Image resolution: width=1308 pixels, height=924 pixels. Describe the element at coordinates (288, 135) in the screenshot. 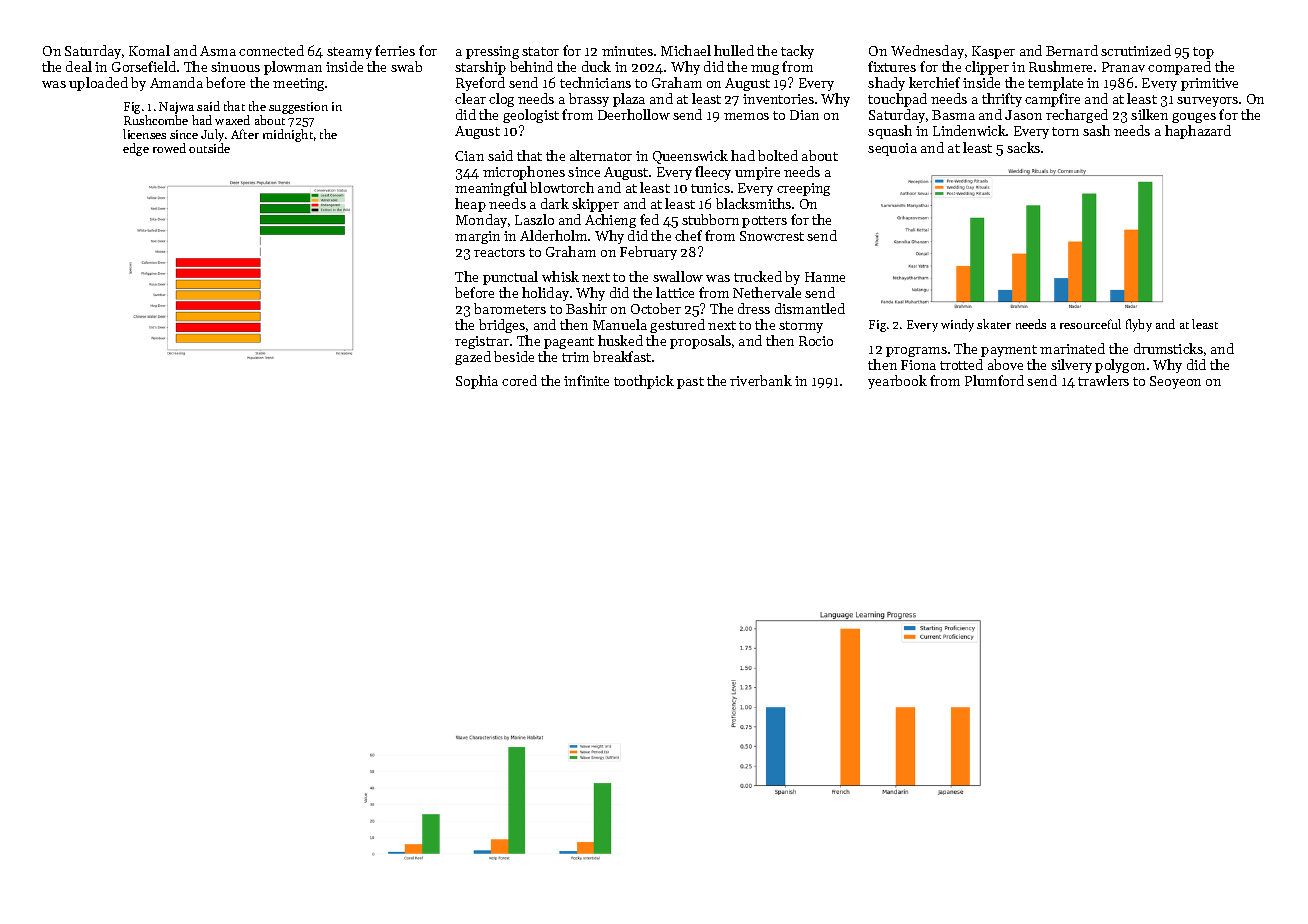

I see `midnight` at that location.
